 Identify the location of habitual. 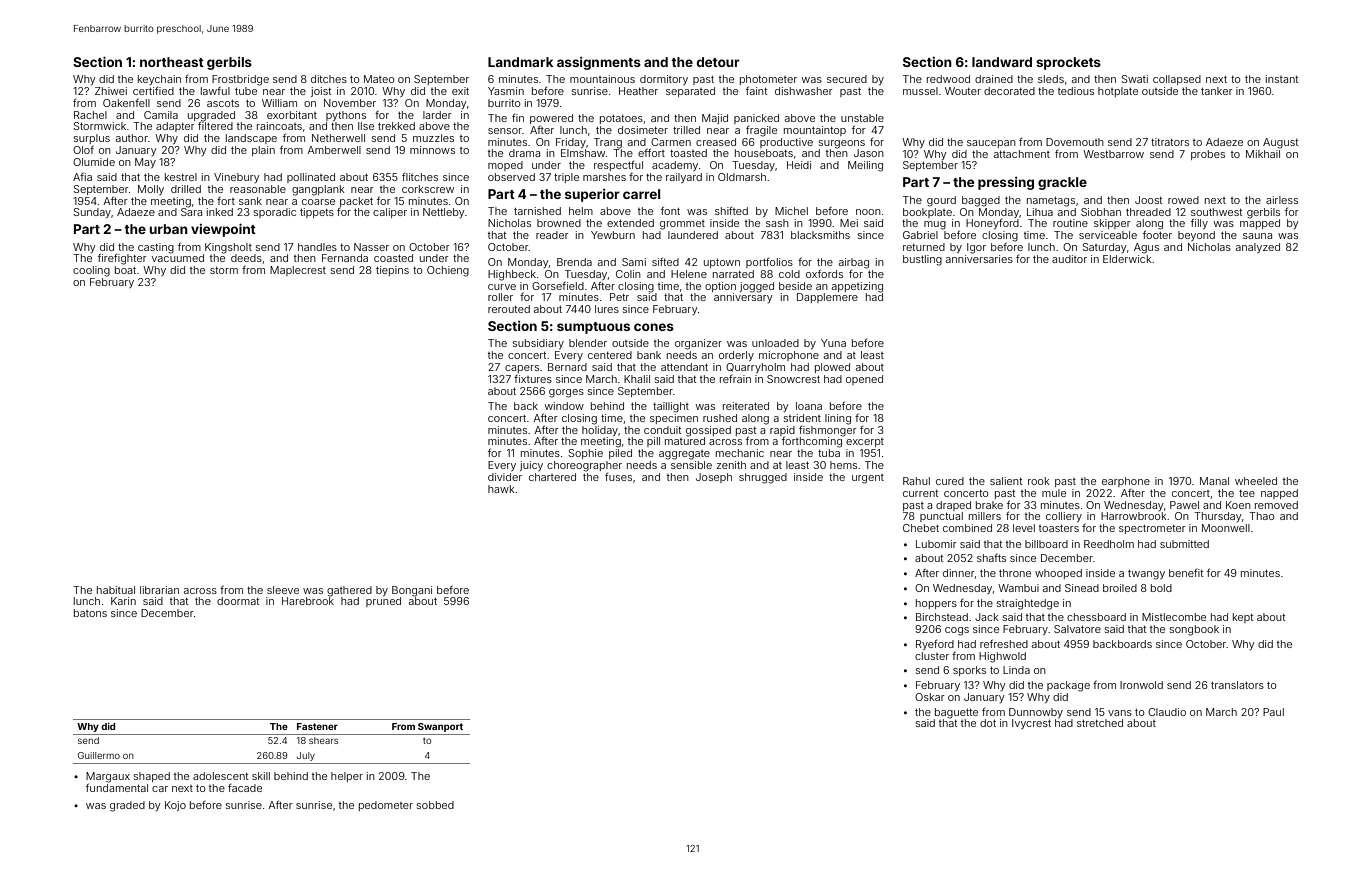
(116, 590).
